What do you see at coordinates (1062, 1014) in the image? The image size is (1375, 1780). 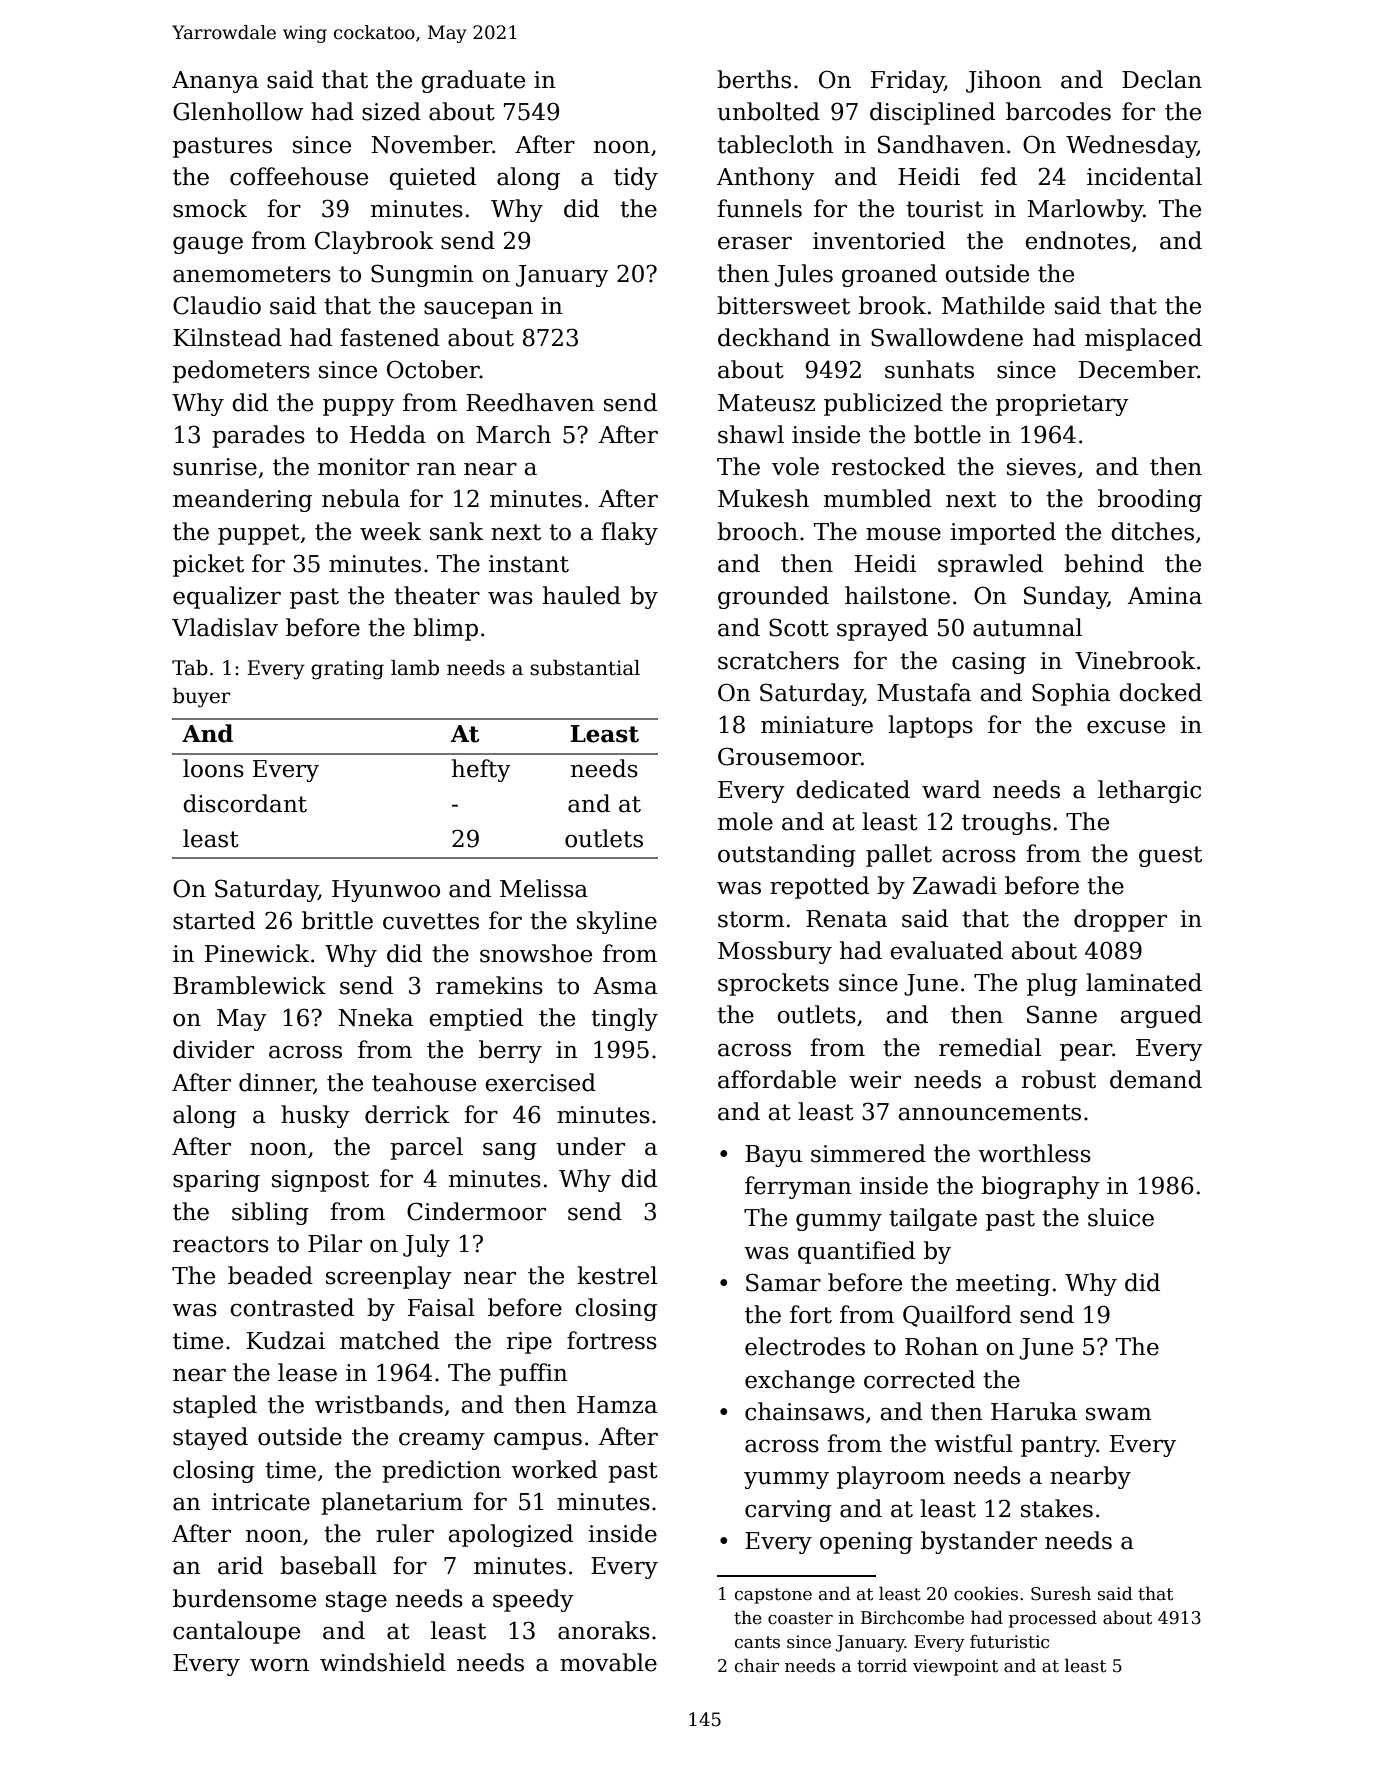 I see `Sanne` at bounding box center [1062, 1014].
